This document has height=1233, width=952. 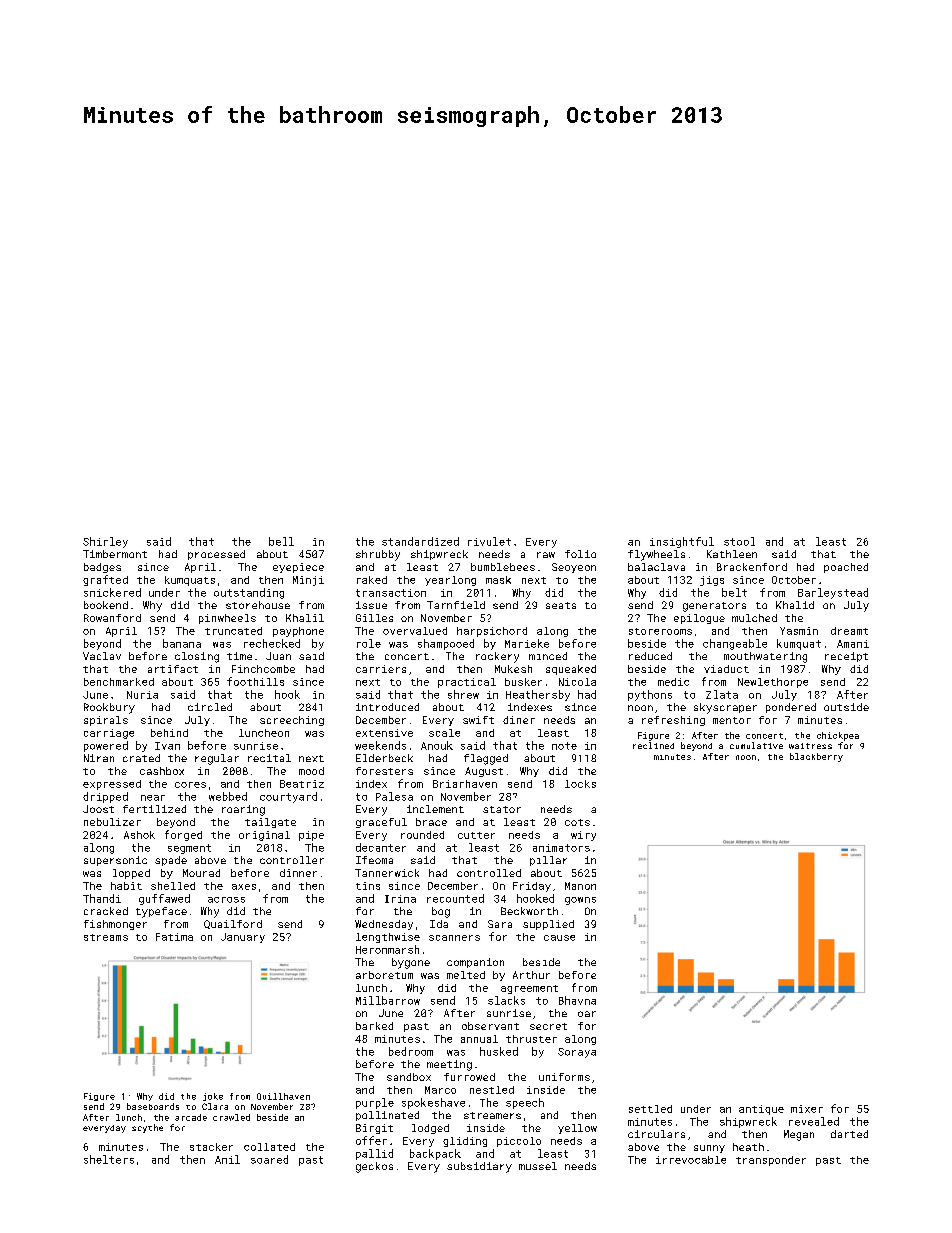 I want to click on stool, so click(x=739, y=541).
